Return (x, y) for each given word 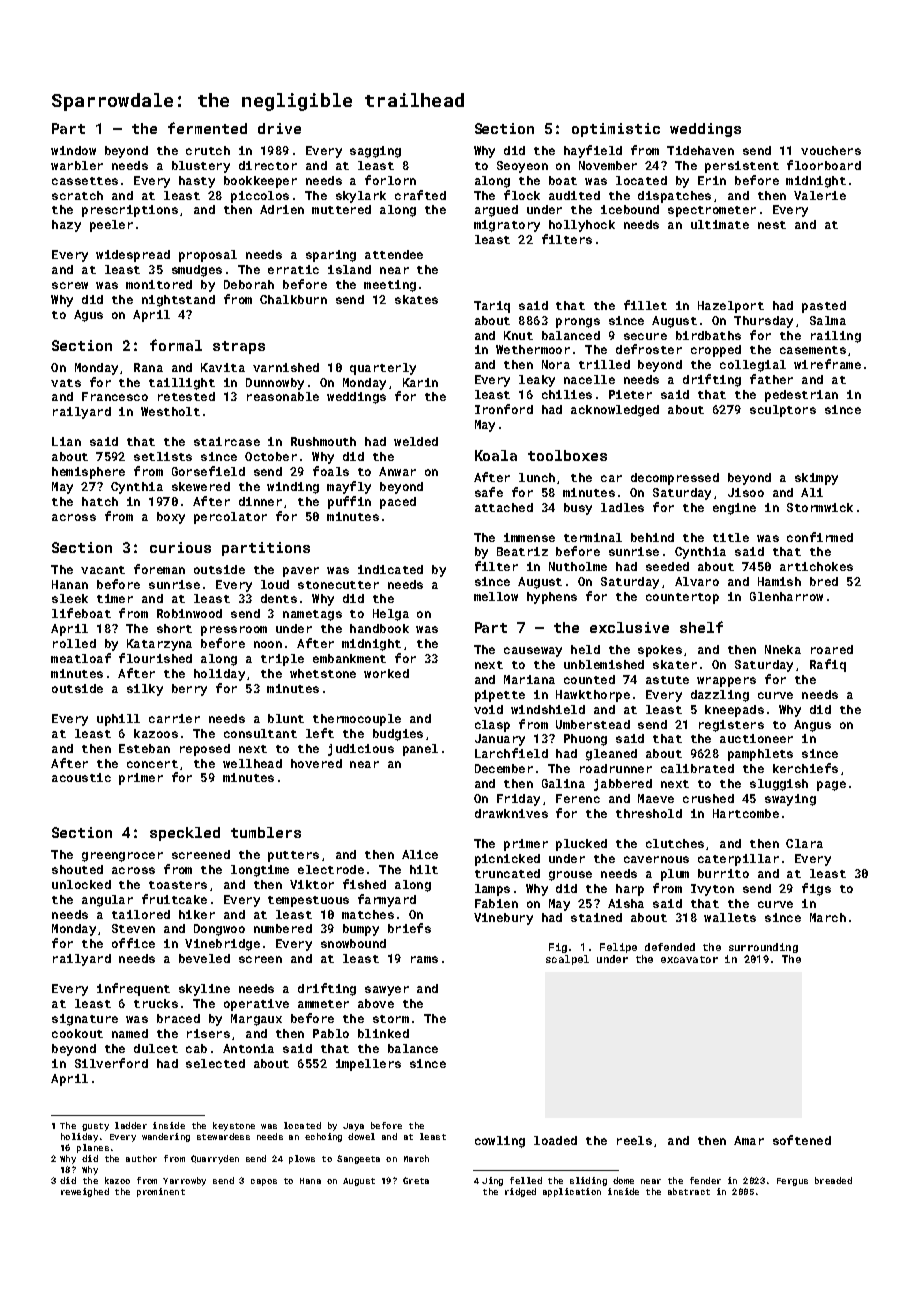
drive (279, 128)
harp (630, 890)
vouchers (831, 150)
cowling (500, 1142)
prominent (161, 1192)
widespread (133, 256)
